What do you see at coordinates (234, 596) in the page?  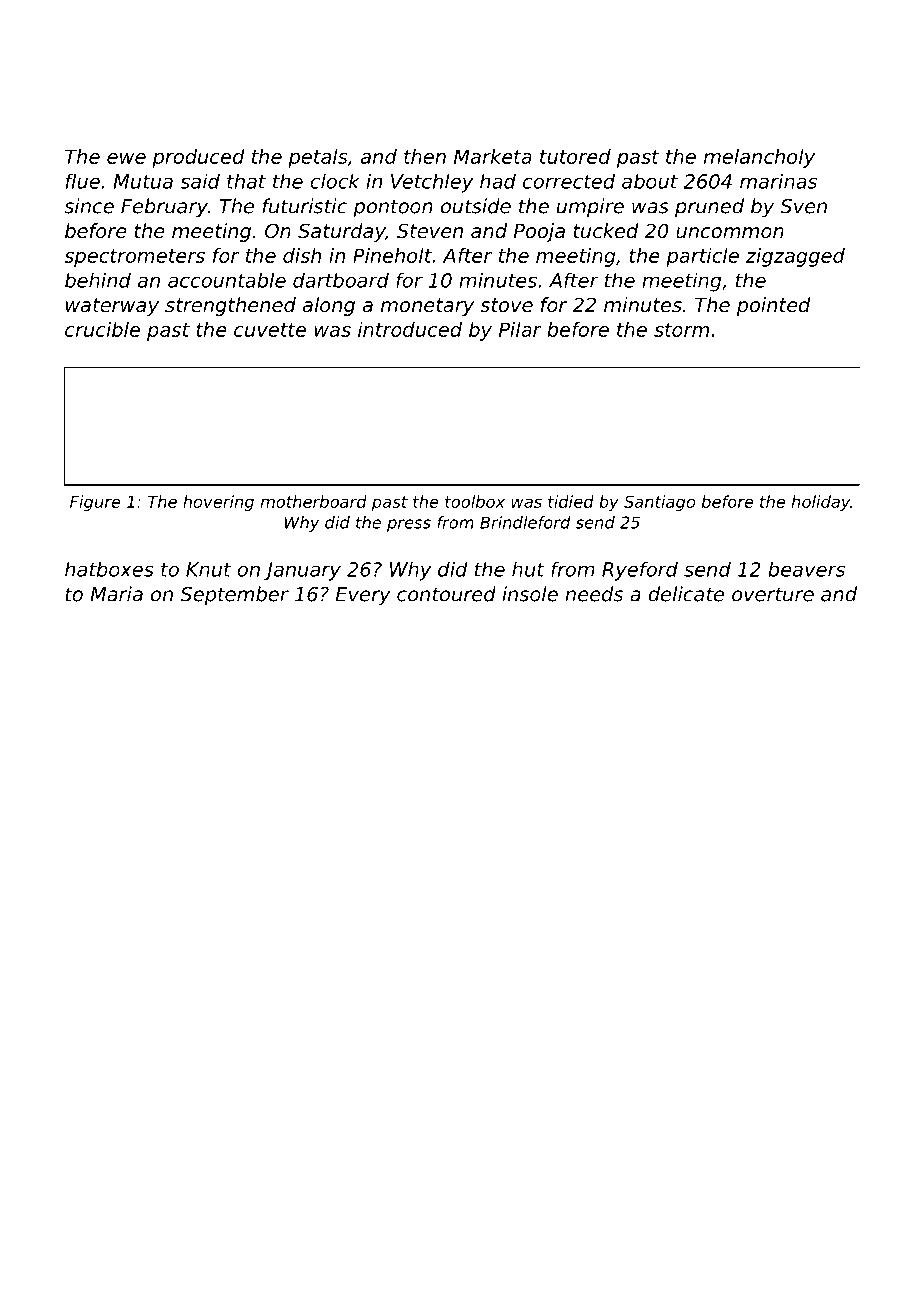 I see `September` at bounding box center [234, 596].
